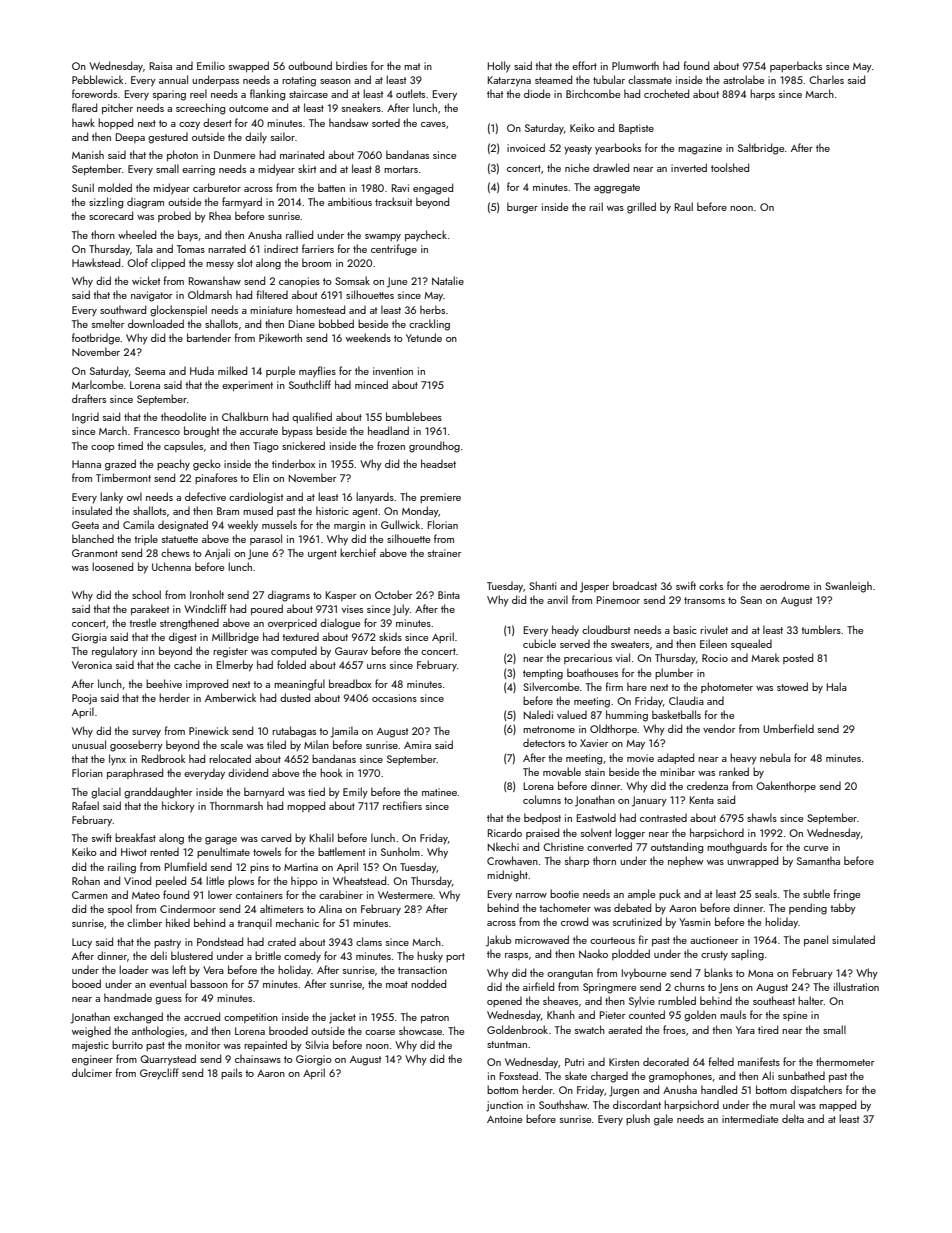 This image has height=1233, width=952. What do you see at coordinates (504, 1119) in the image?
I see `Antoine` at bounding box center [504, 1119].
